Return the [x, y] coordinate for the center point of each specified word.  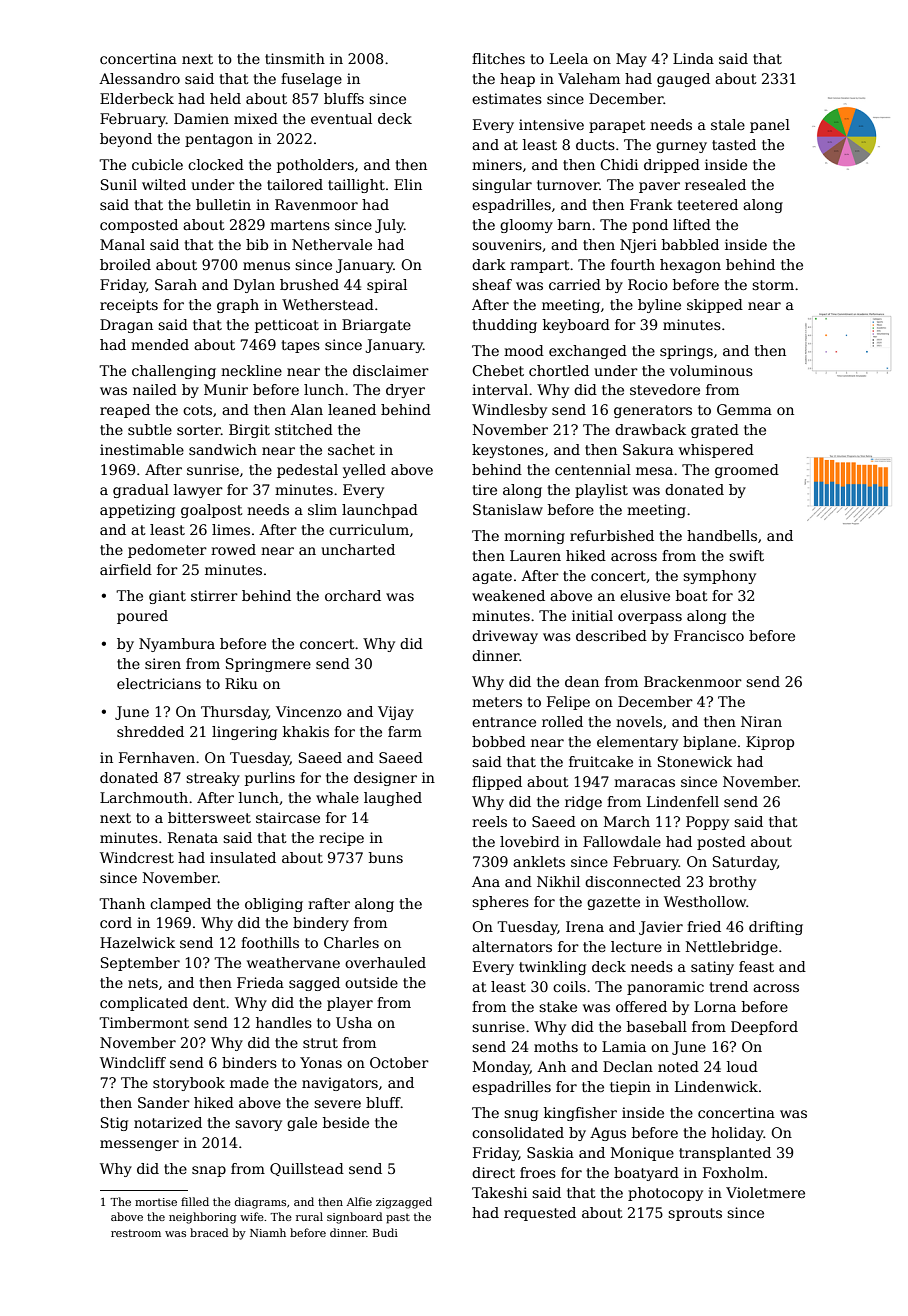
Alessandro [139, 78]
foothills [270, 942]
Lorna [715, 1006]
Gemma [744, 409]
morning [534, 537]
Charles [351, 942]
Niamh [268, 1232]
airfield [126, 569]
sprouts [695, 1214]
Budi [385, 1232]
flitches [498, 58]
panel [770, 126]
